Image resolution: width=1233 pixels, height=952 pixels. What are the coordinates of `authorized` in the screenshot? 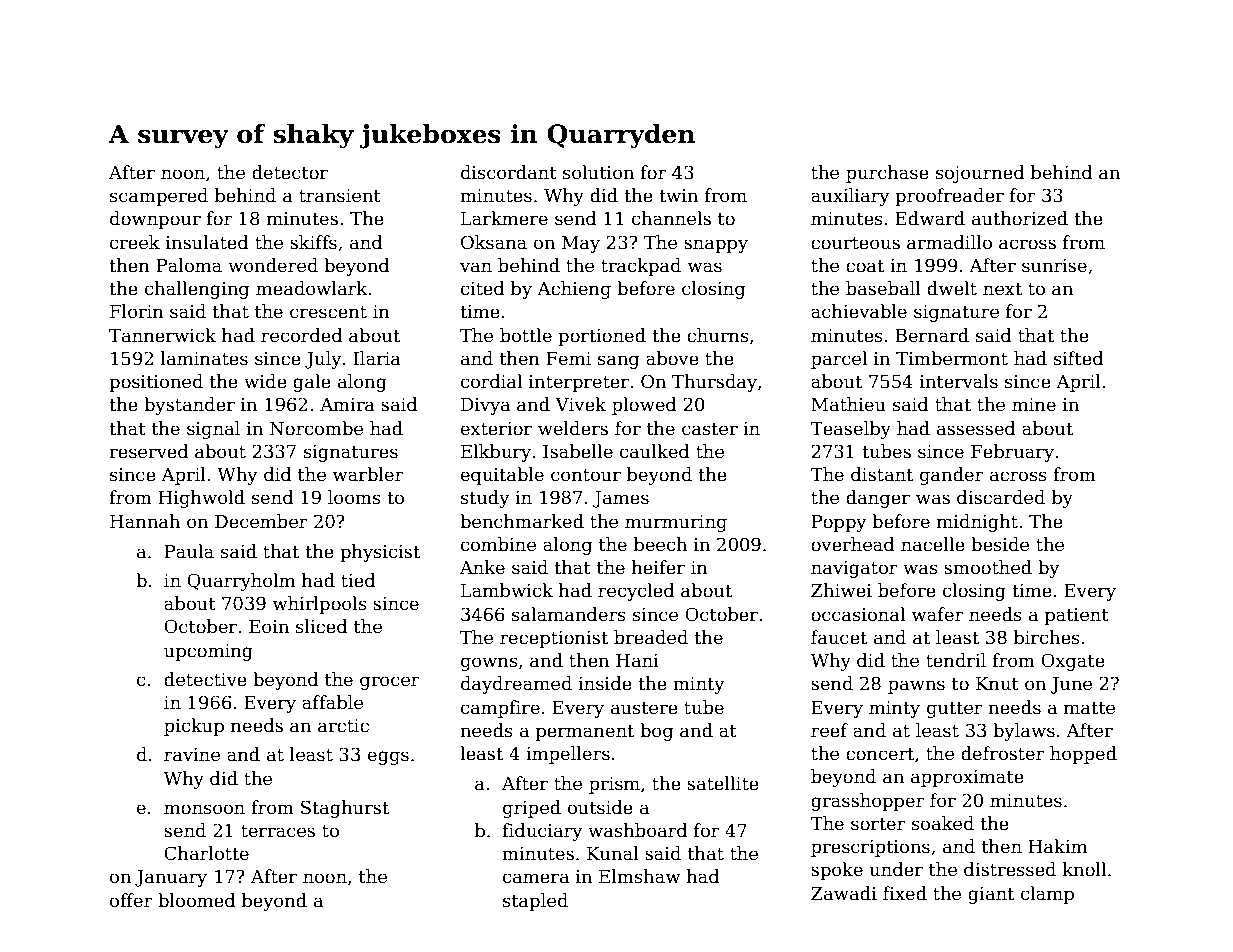 It's located at (1020, 218).
